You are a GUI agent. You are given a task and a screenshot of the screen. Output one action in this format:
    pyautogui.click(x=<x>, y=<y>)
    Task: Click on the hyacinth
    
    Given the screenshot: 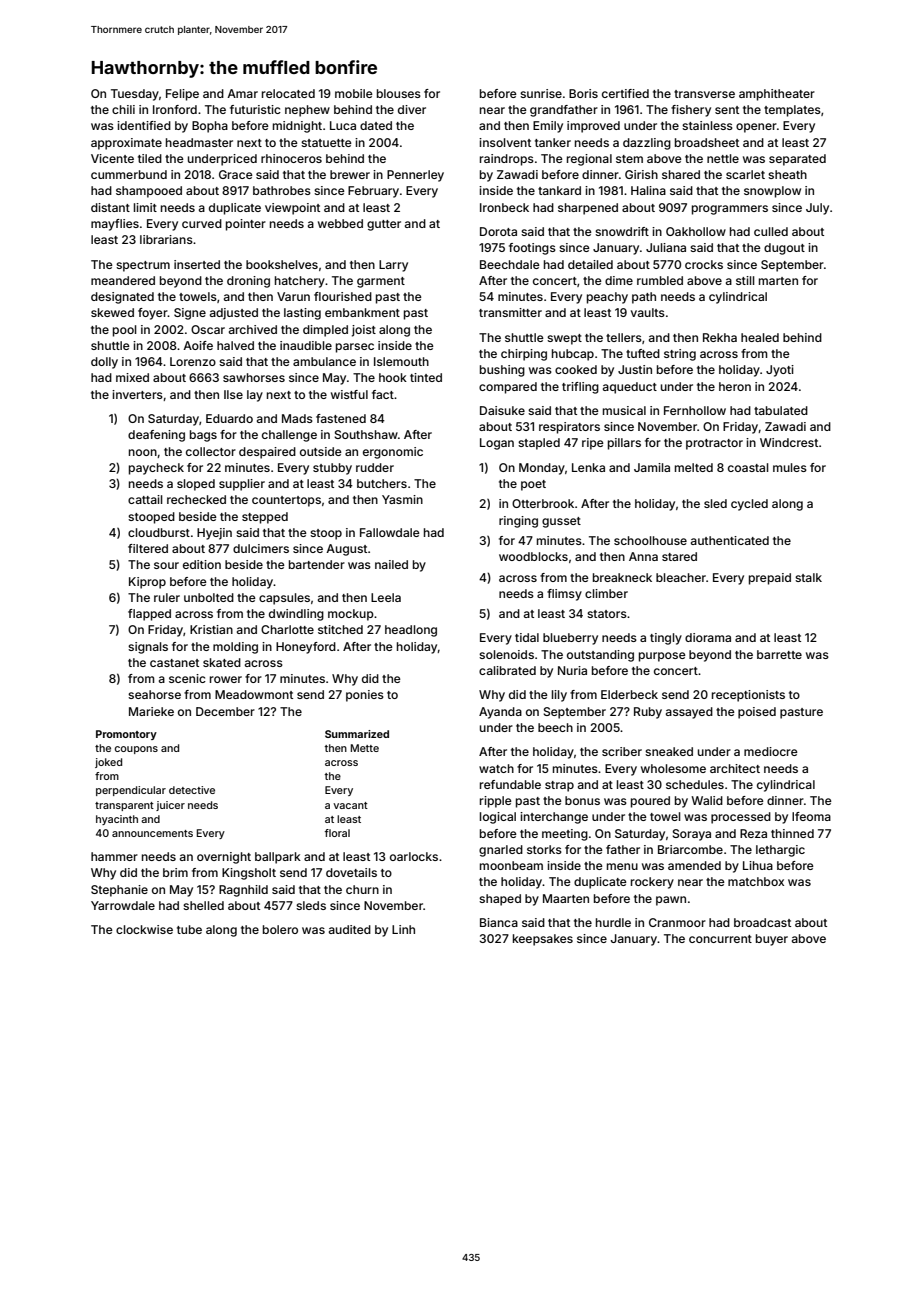 What is the action you would take?
    pyautogui.click(x=117, y=820)
